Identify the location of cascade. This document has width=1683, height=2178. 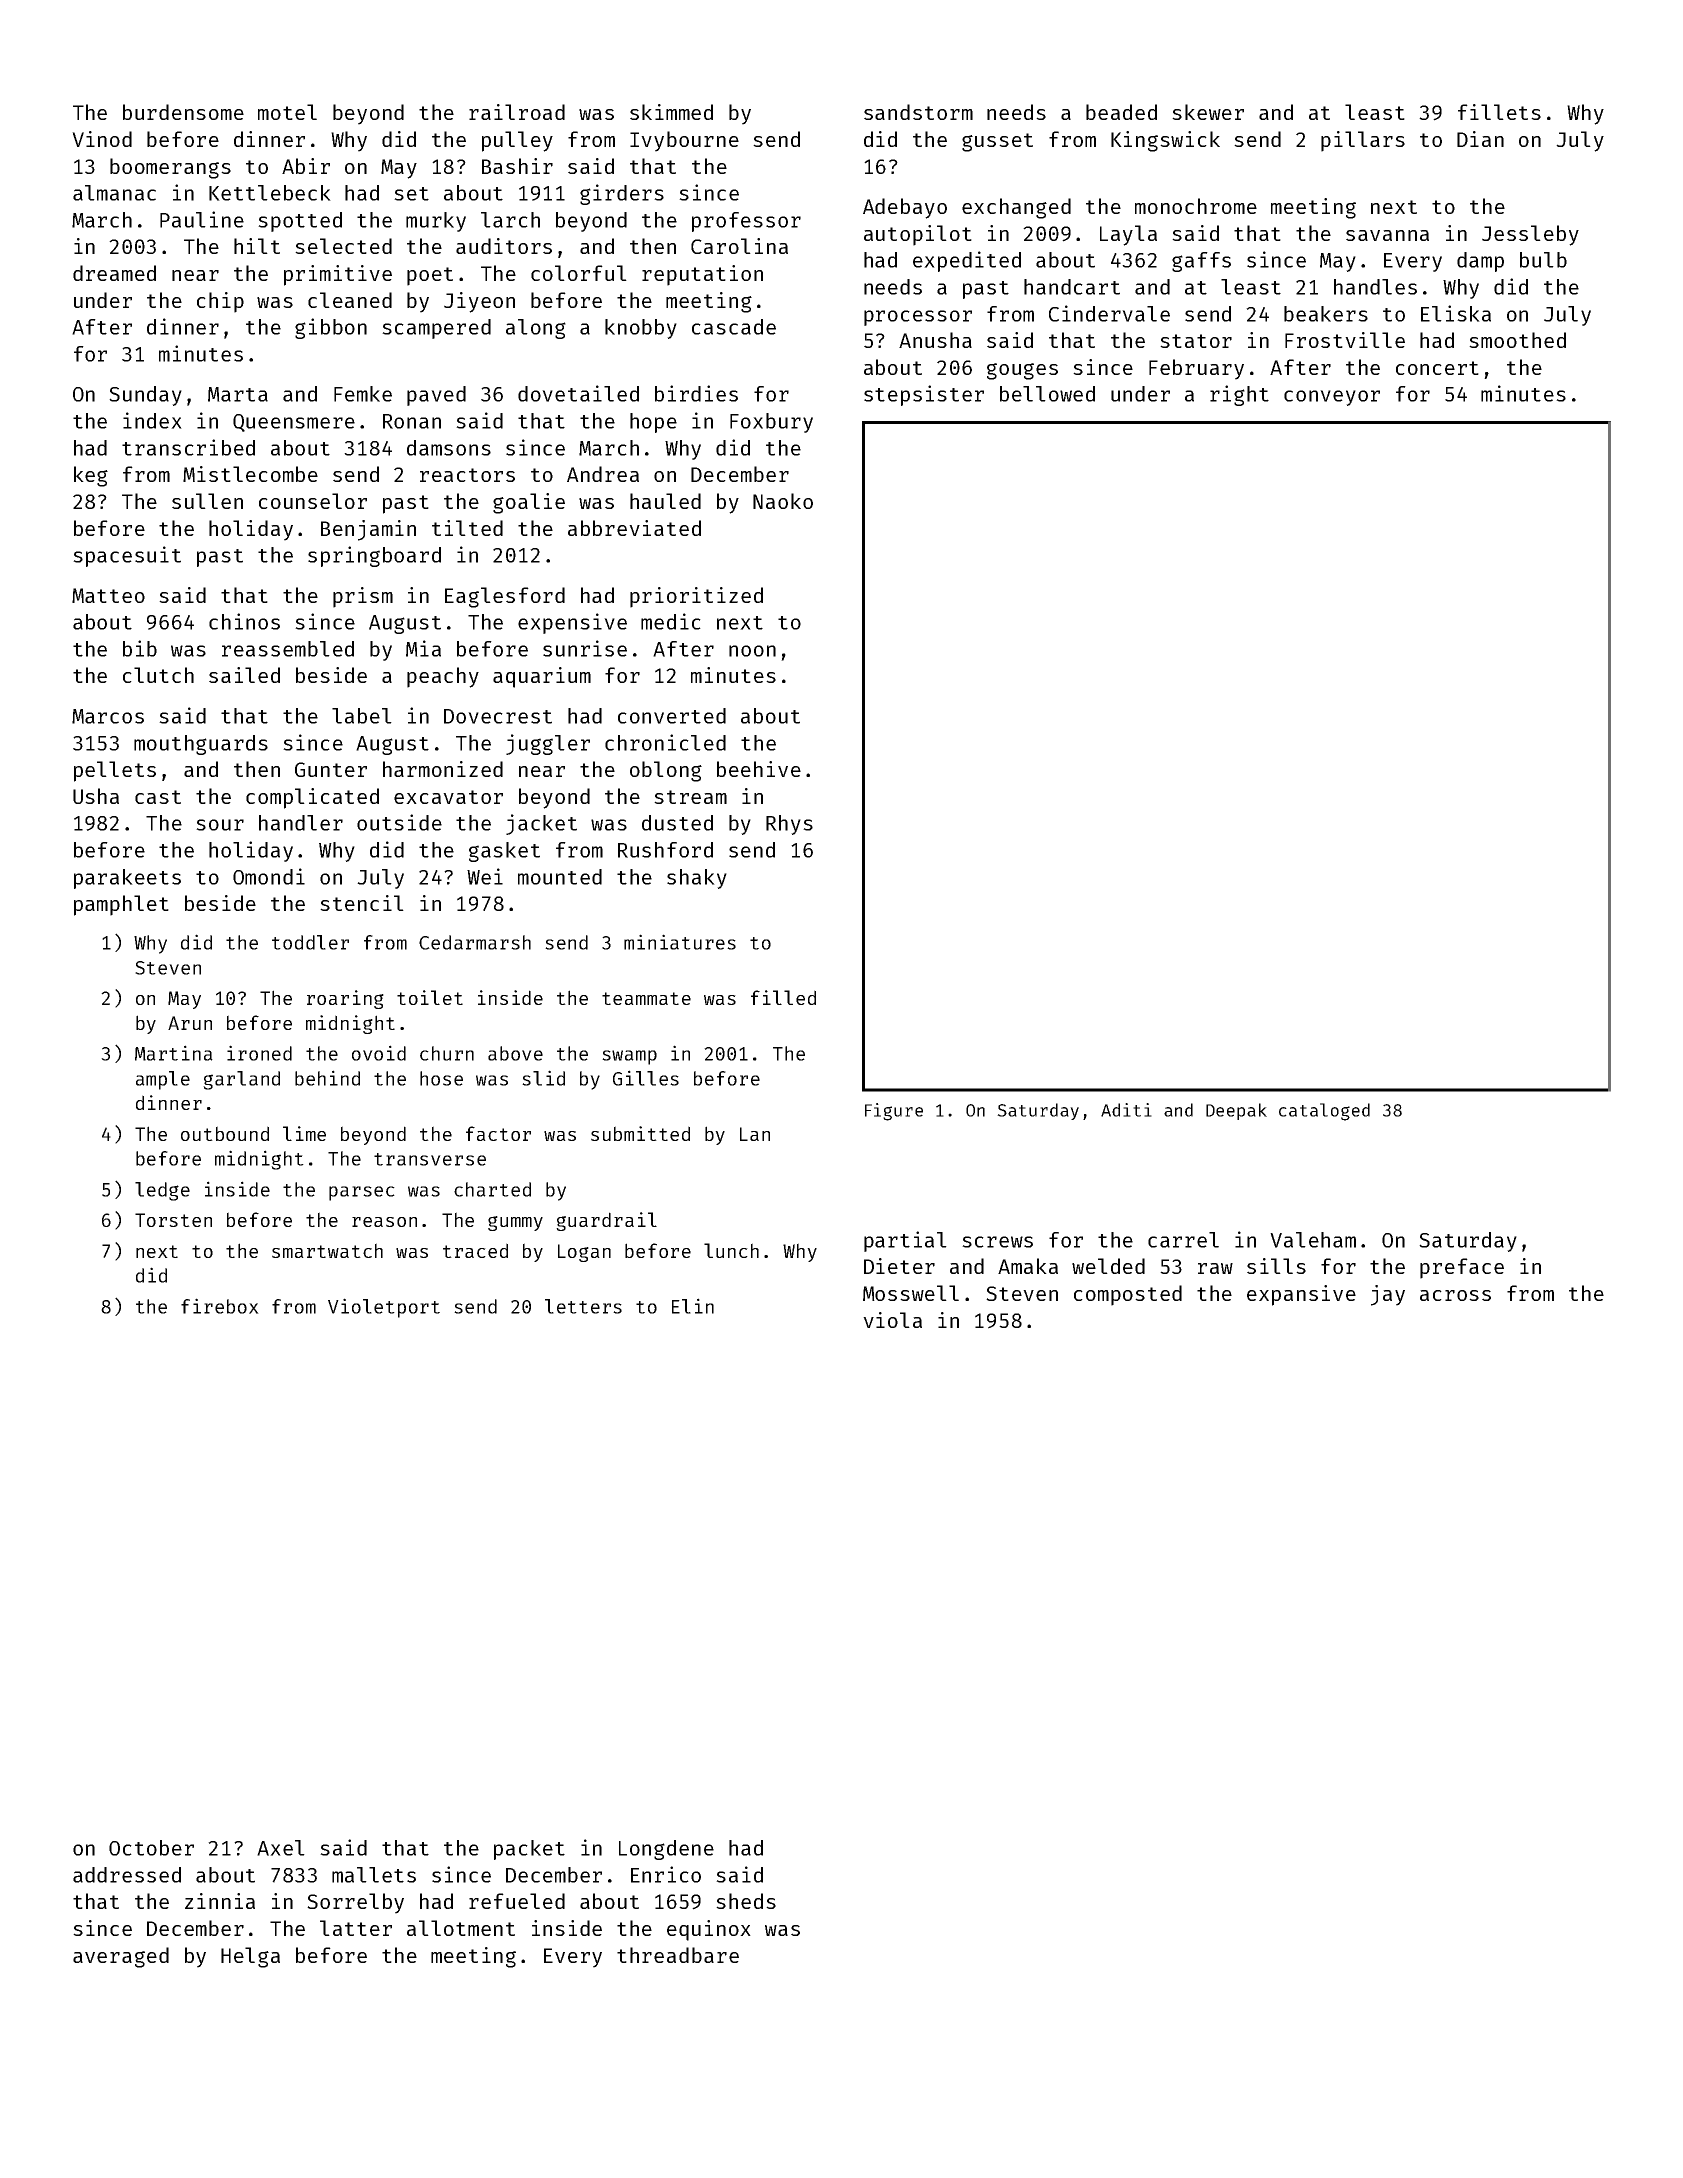
(734, 327).
